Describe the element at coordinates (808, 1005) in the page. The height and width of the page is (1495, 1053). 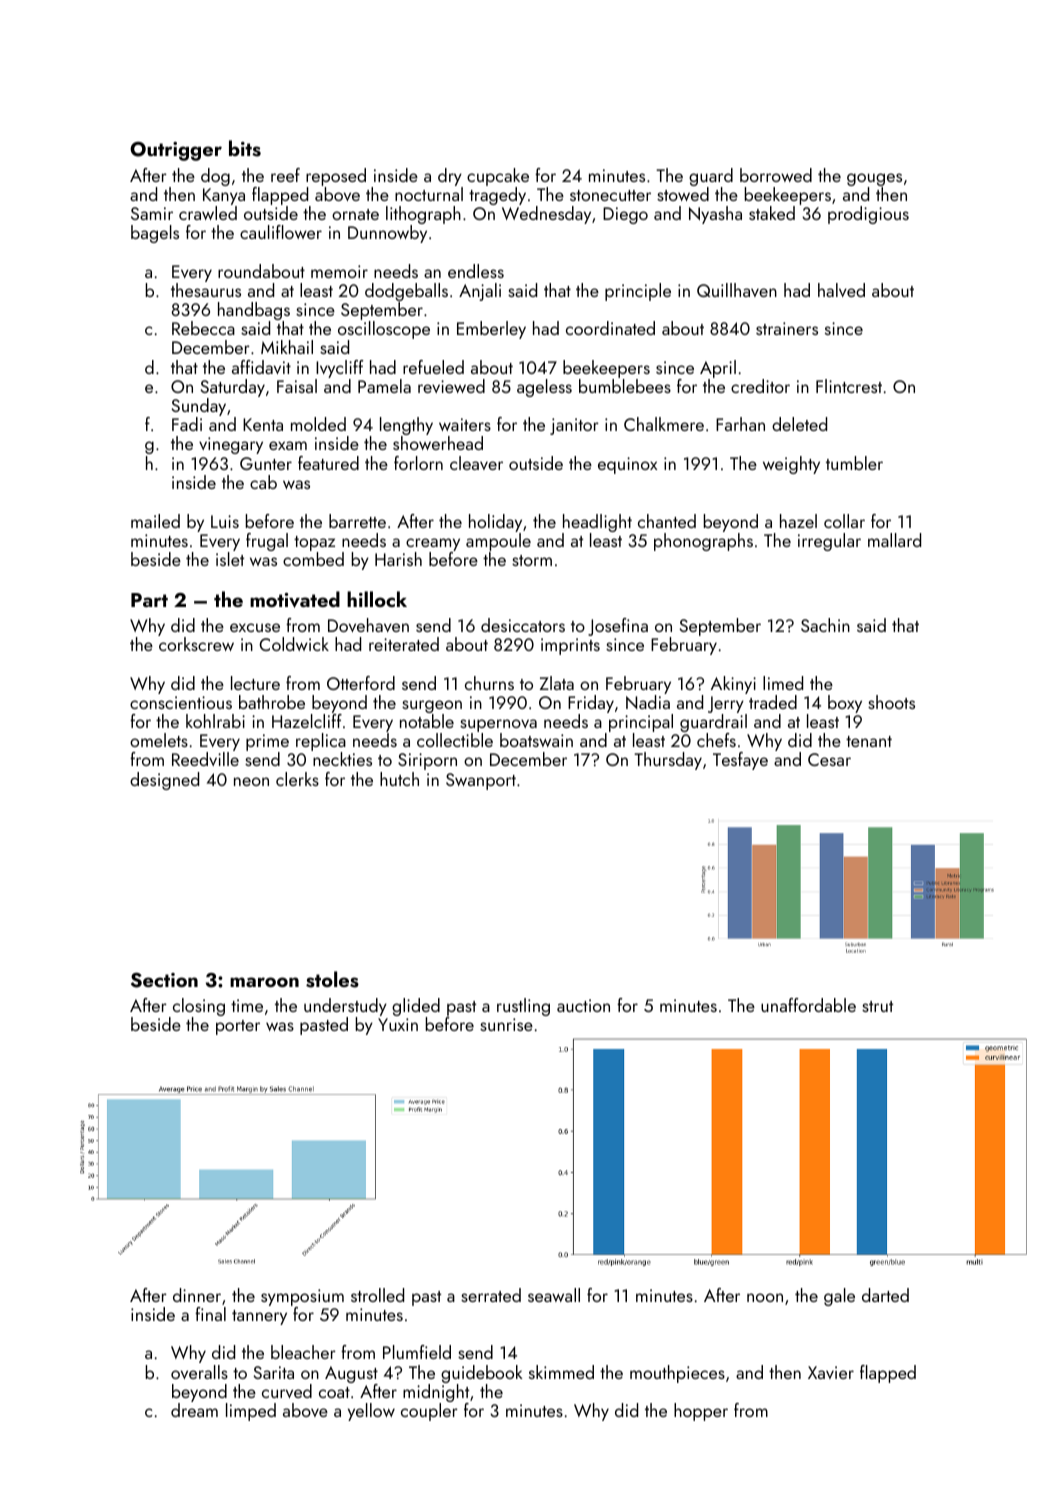
I see `unaffordable` at that location.
